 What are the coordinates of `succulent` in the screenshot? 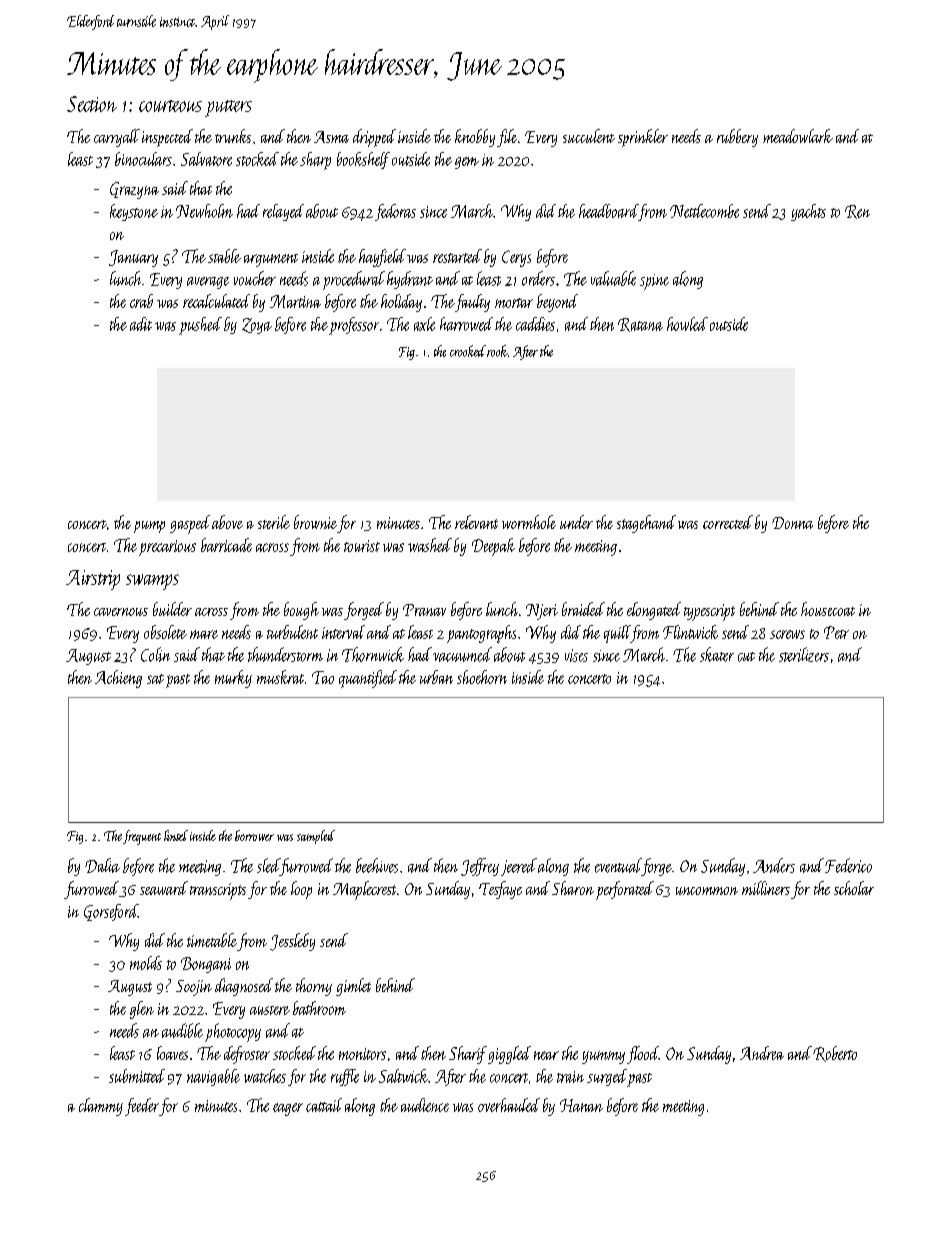 It's located at (589, 136).
